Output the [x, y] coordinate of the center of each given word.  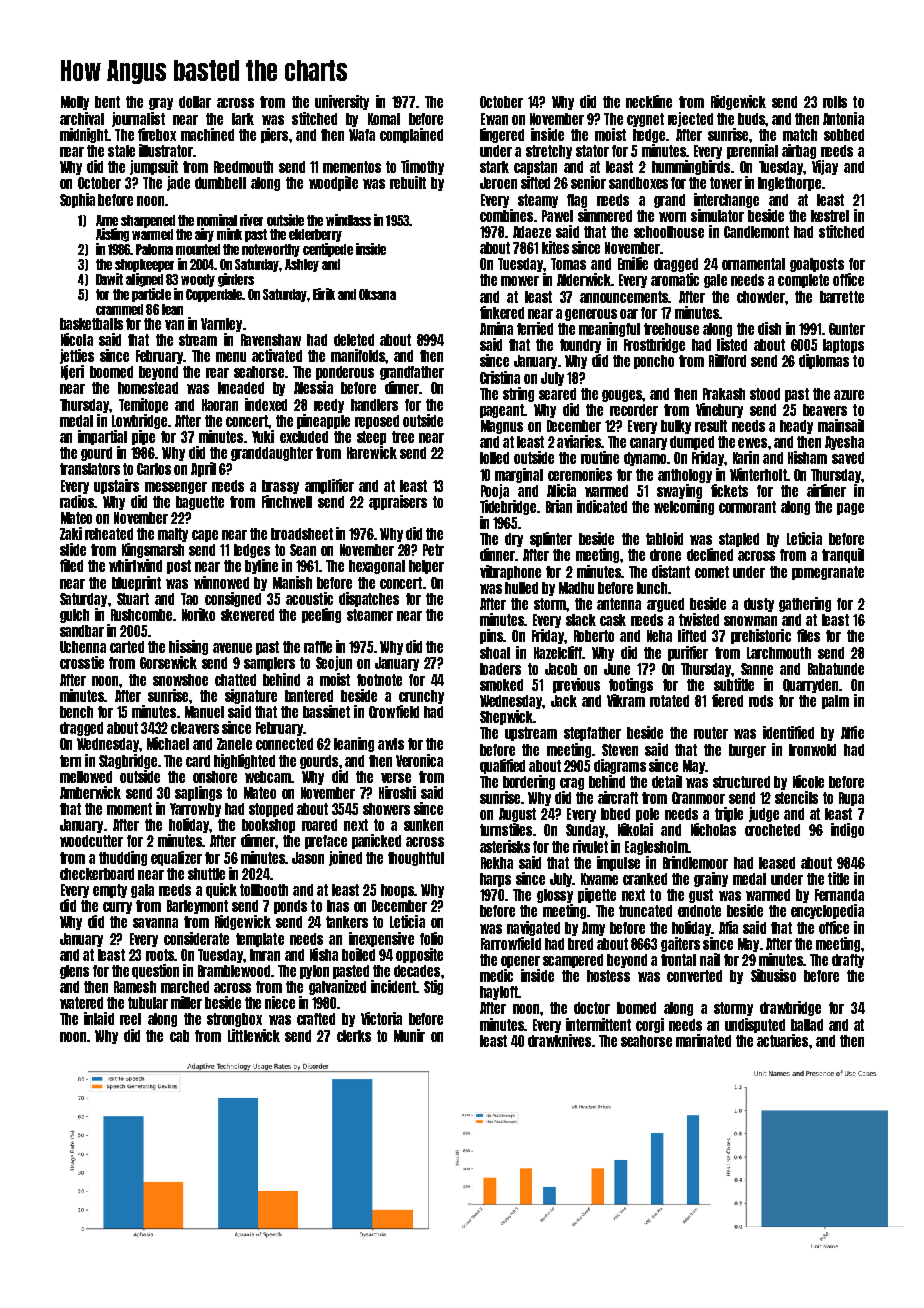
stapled [739, 540]
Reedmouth [243, 167]
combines [506, 215]
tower [726, 183]
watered [81, 1003]
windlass [348, 220]
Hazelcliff [558, 652]
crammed [119, 309]
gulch [74, 616]
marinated [703, 1040]
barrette [842, 297]
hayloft [499, 993]
